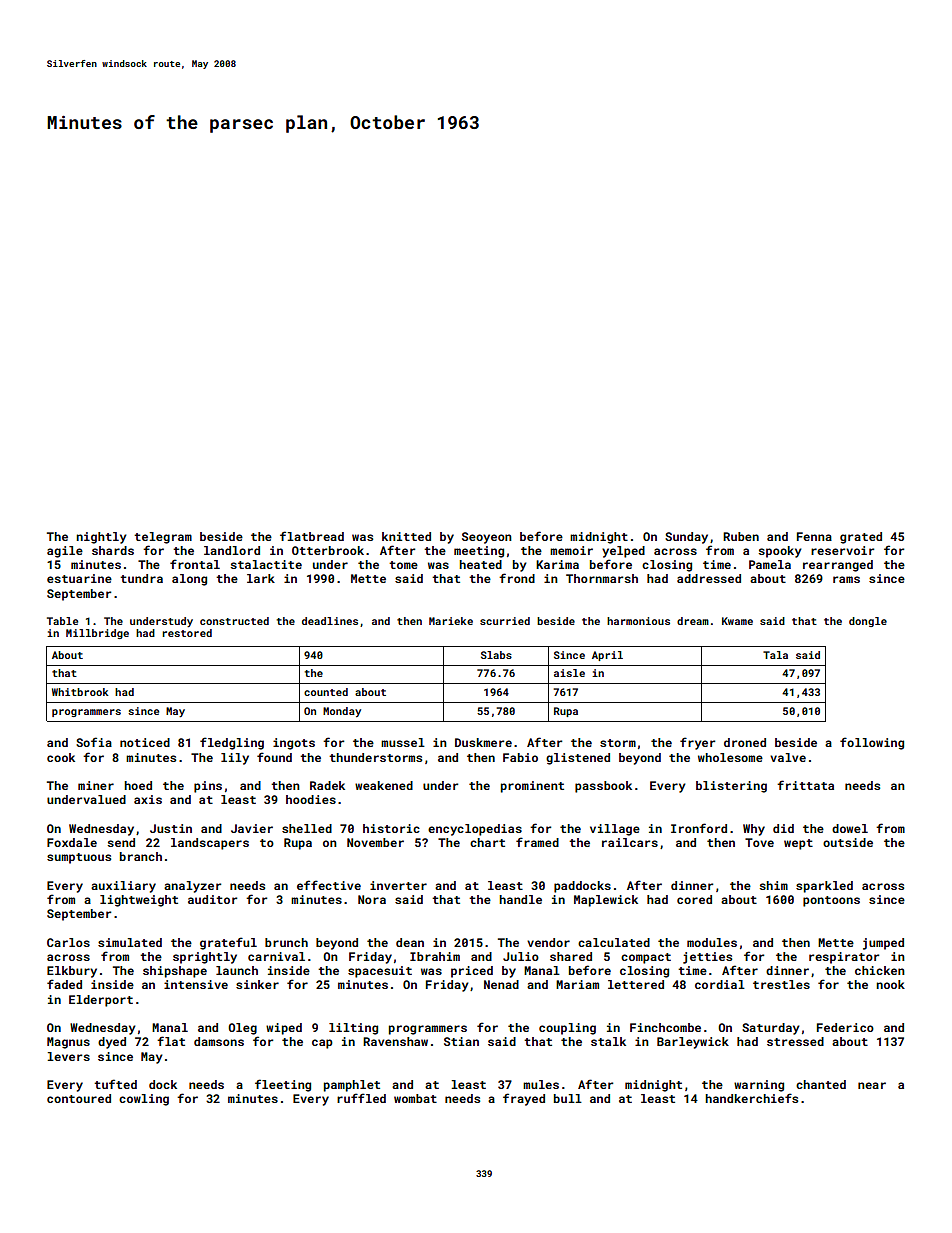 Image resolution: width=952 pixels, height=1233 pixels. I want to click on Ruben, so click(741, 536).
